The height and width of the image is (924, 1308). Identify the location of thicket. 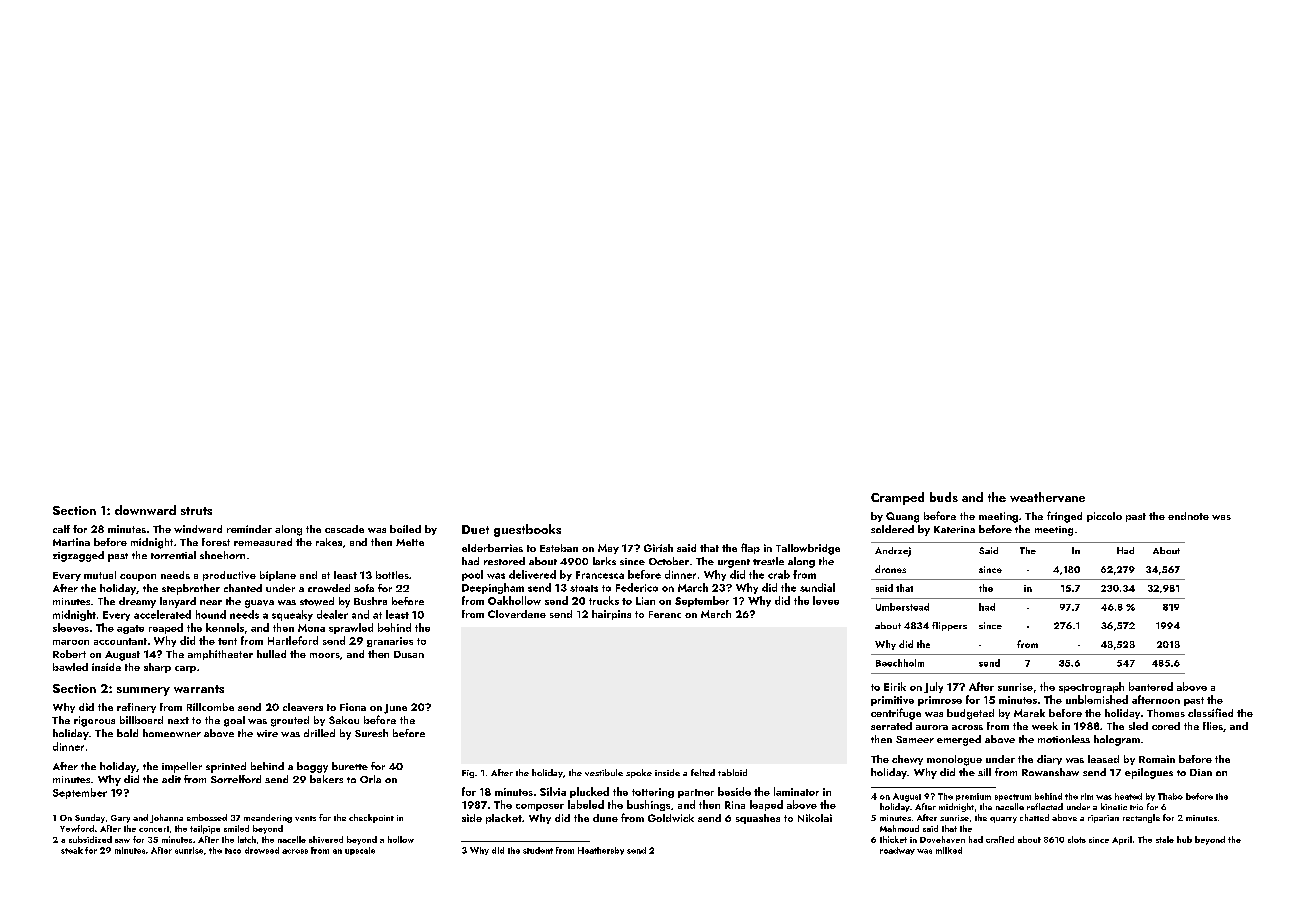
(893, 839).
